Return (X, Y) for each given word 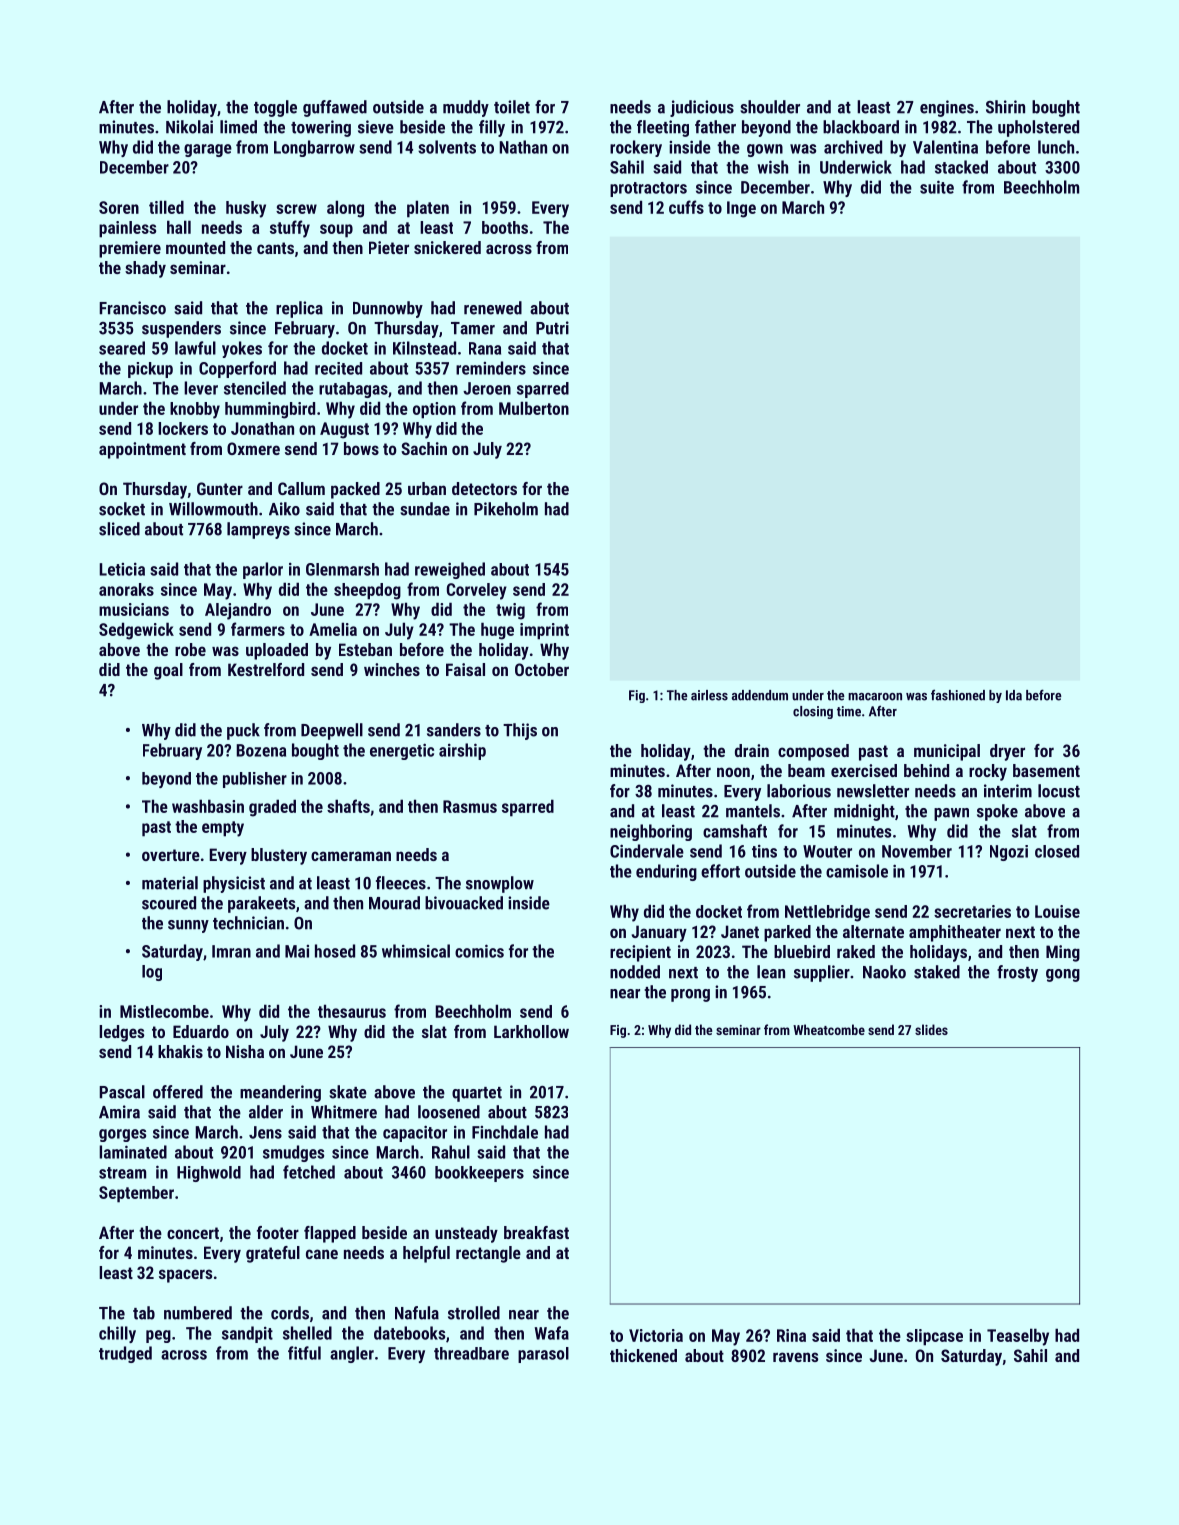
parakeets (261, 904)
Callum (301, 488)
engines (947, 108)
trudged (125, 1354)
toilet (512, 107)
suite (937, 187)
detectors (484, 488)
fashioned (958, 695)
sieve (376, 127)
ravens (795, 1357)
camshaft (735, 831)
